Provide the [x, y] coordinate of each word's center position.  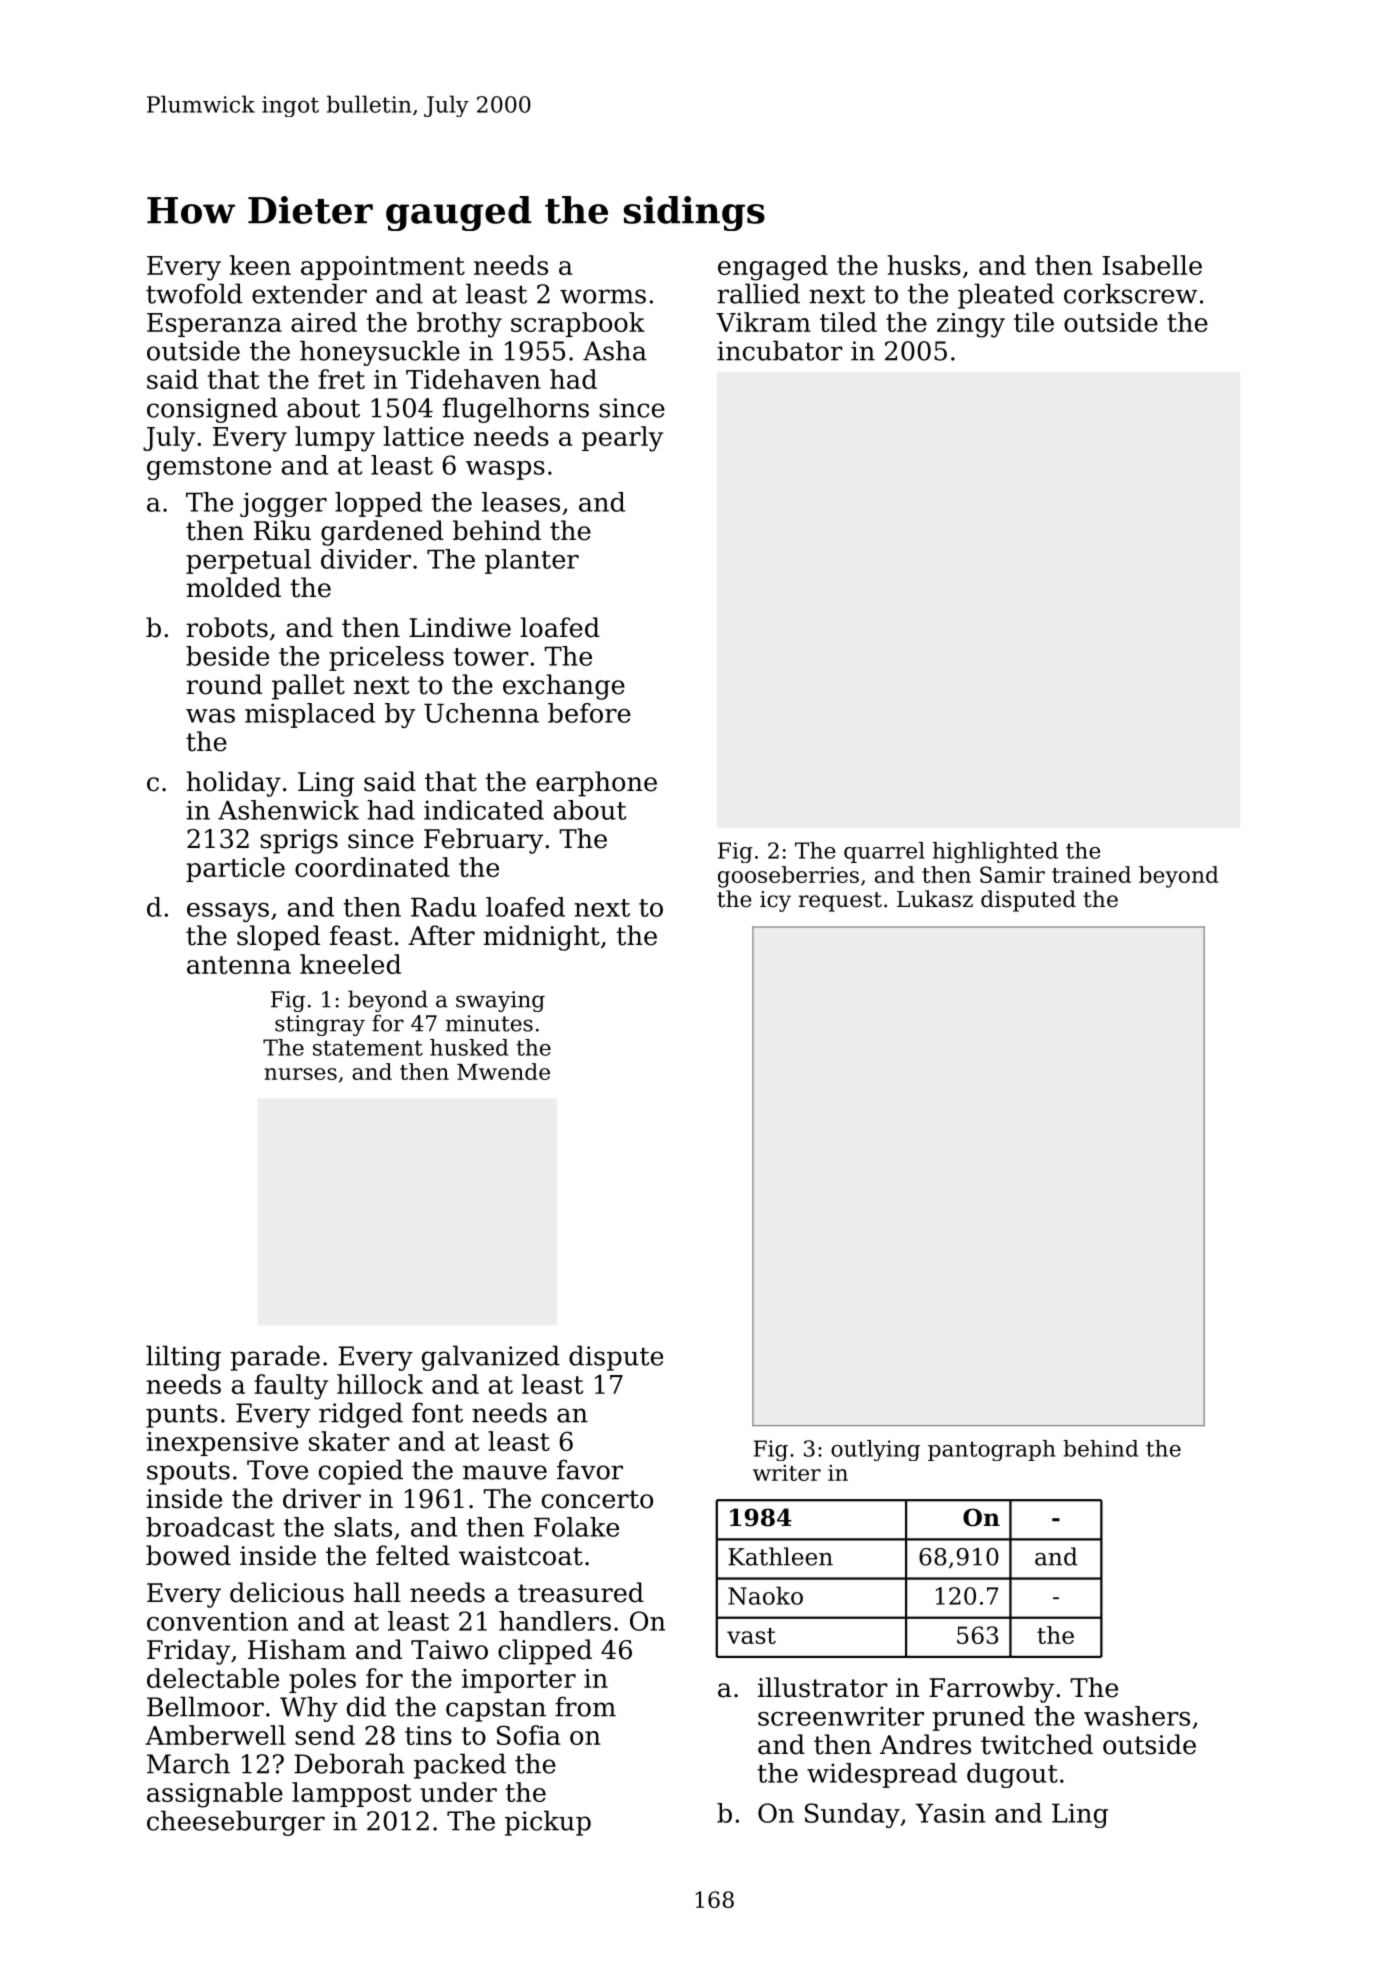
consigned [212, 410]
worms [603, 296]
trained [1091, 874]
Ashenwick [288, 810]
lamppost [351, 1794]
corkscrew [1130, 293]
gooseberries [788, 877]
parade [275, 1358]
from [585, 1706]
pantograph [992, 1450]
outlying [875, 1450]
